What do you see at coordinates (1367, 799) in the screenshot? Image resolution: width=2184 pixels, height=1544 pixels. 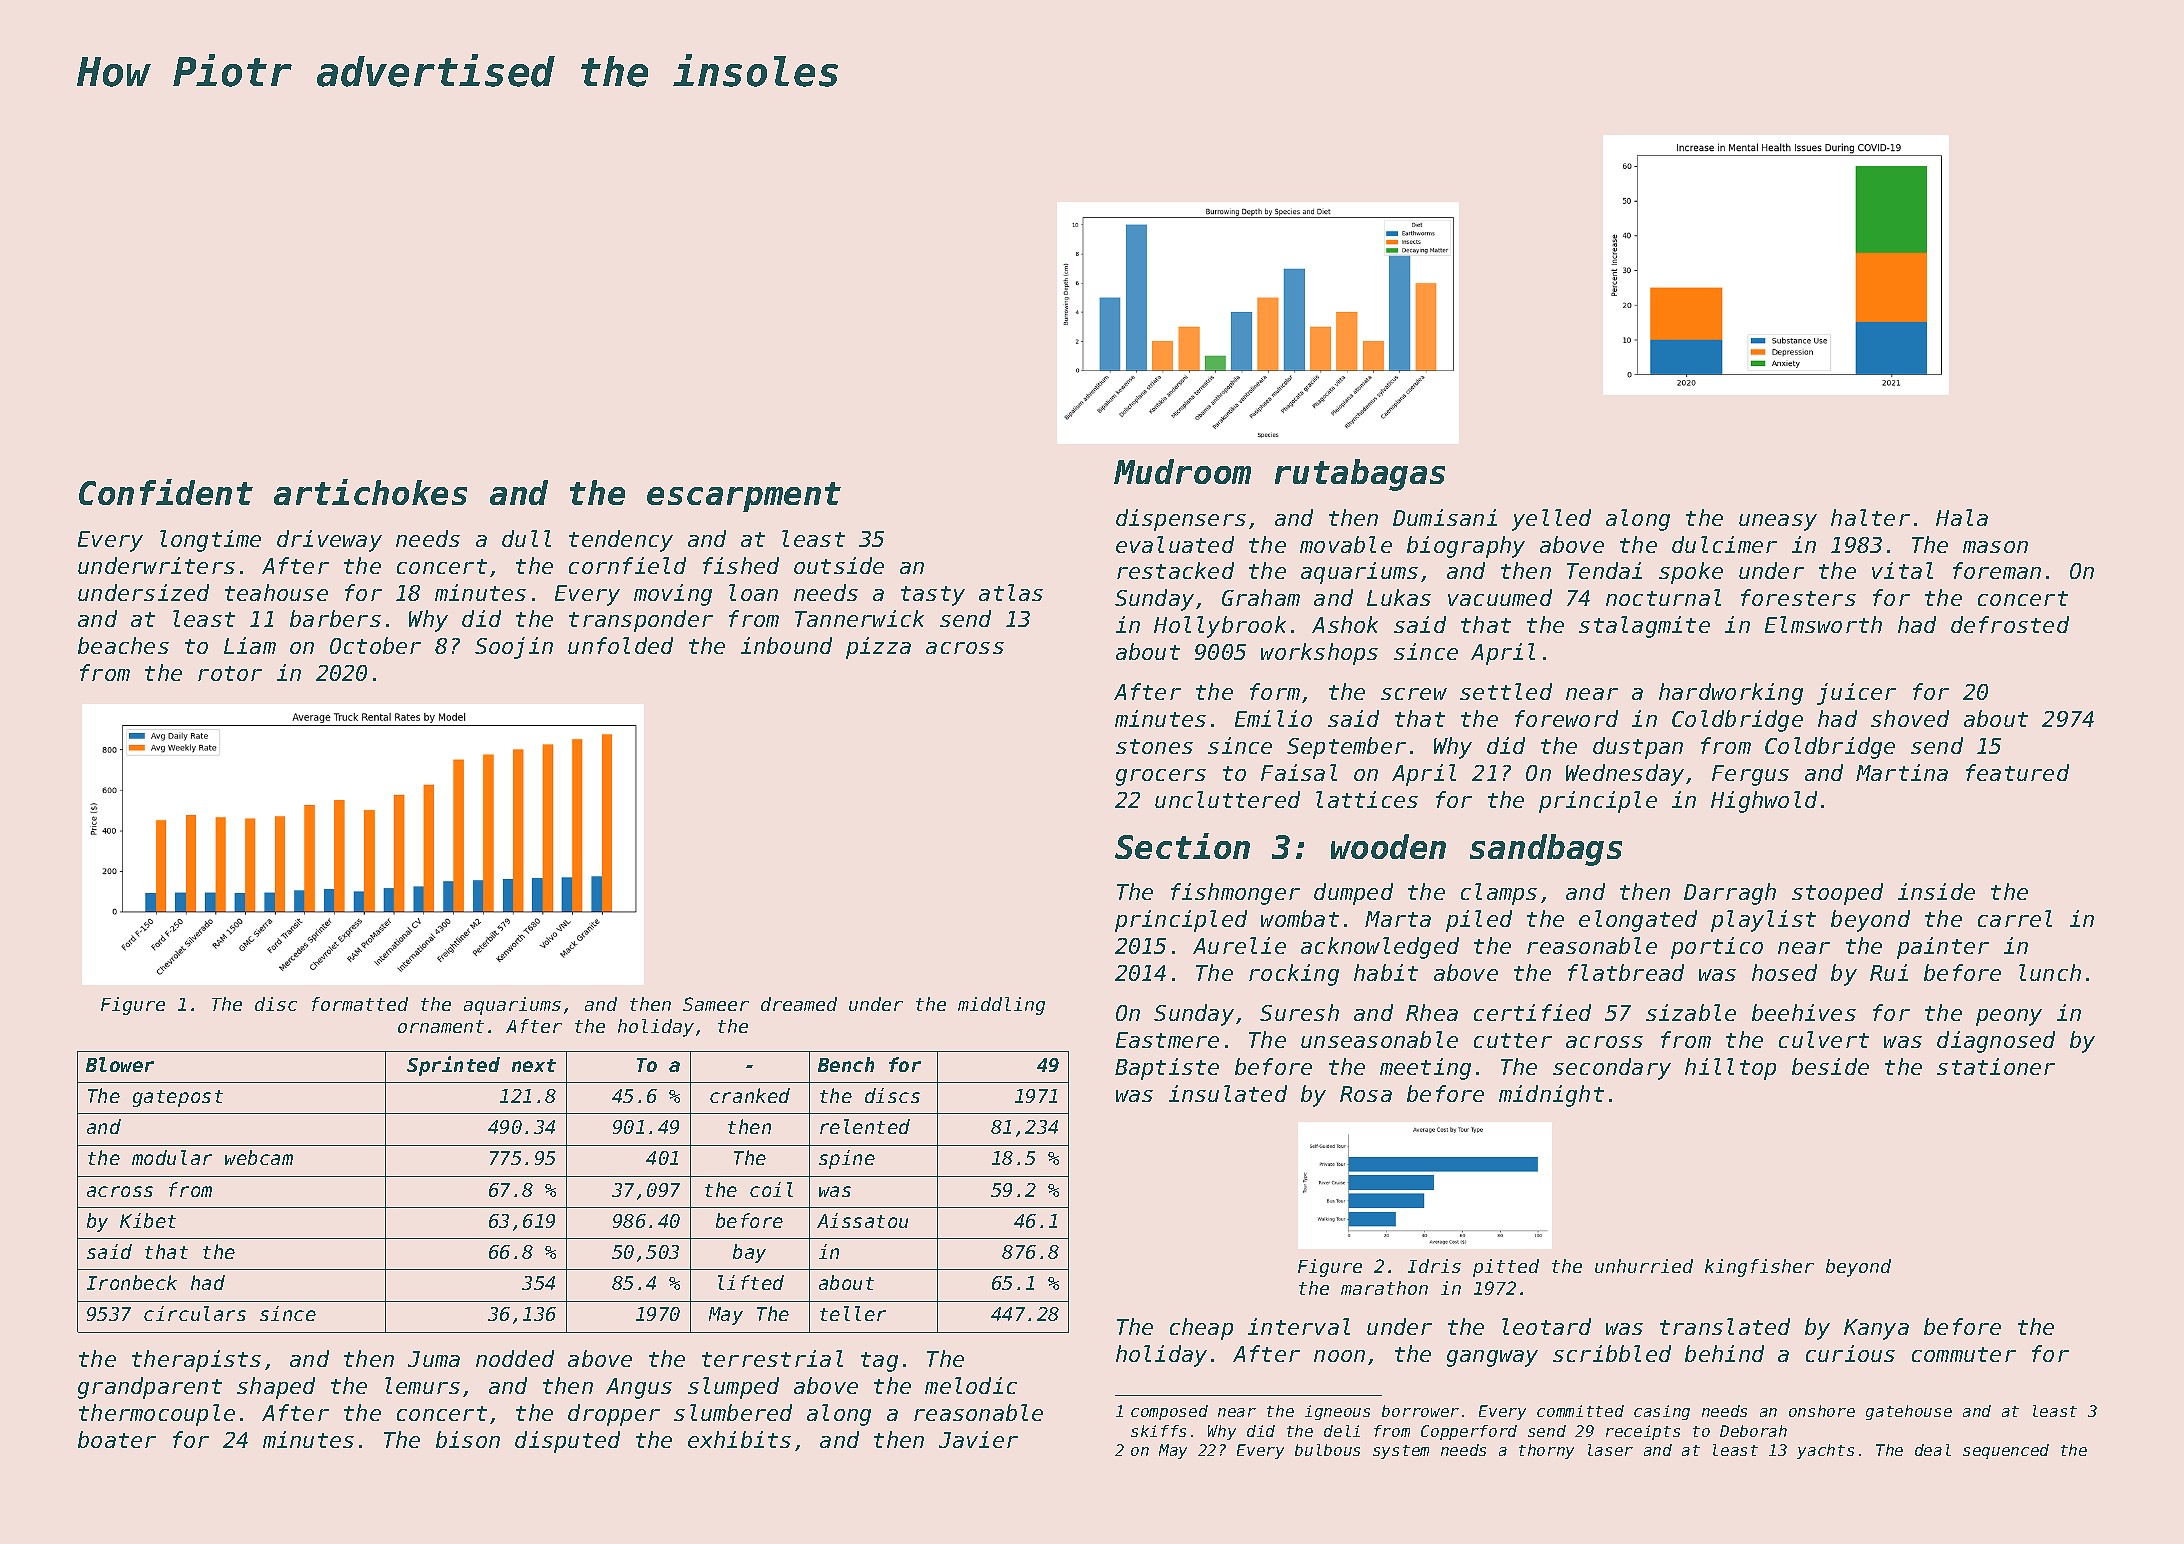 I see `lattices` at bounding box center [1367, 799].
